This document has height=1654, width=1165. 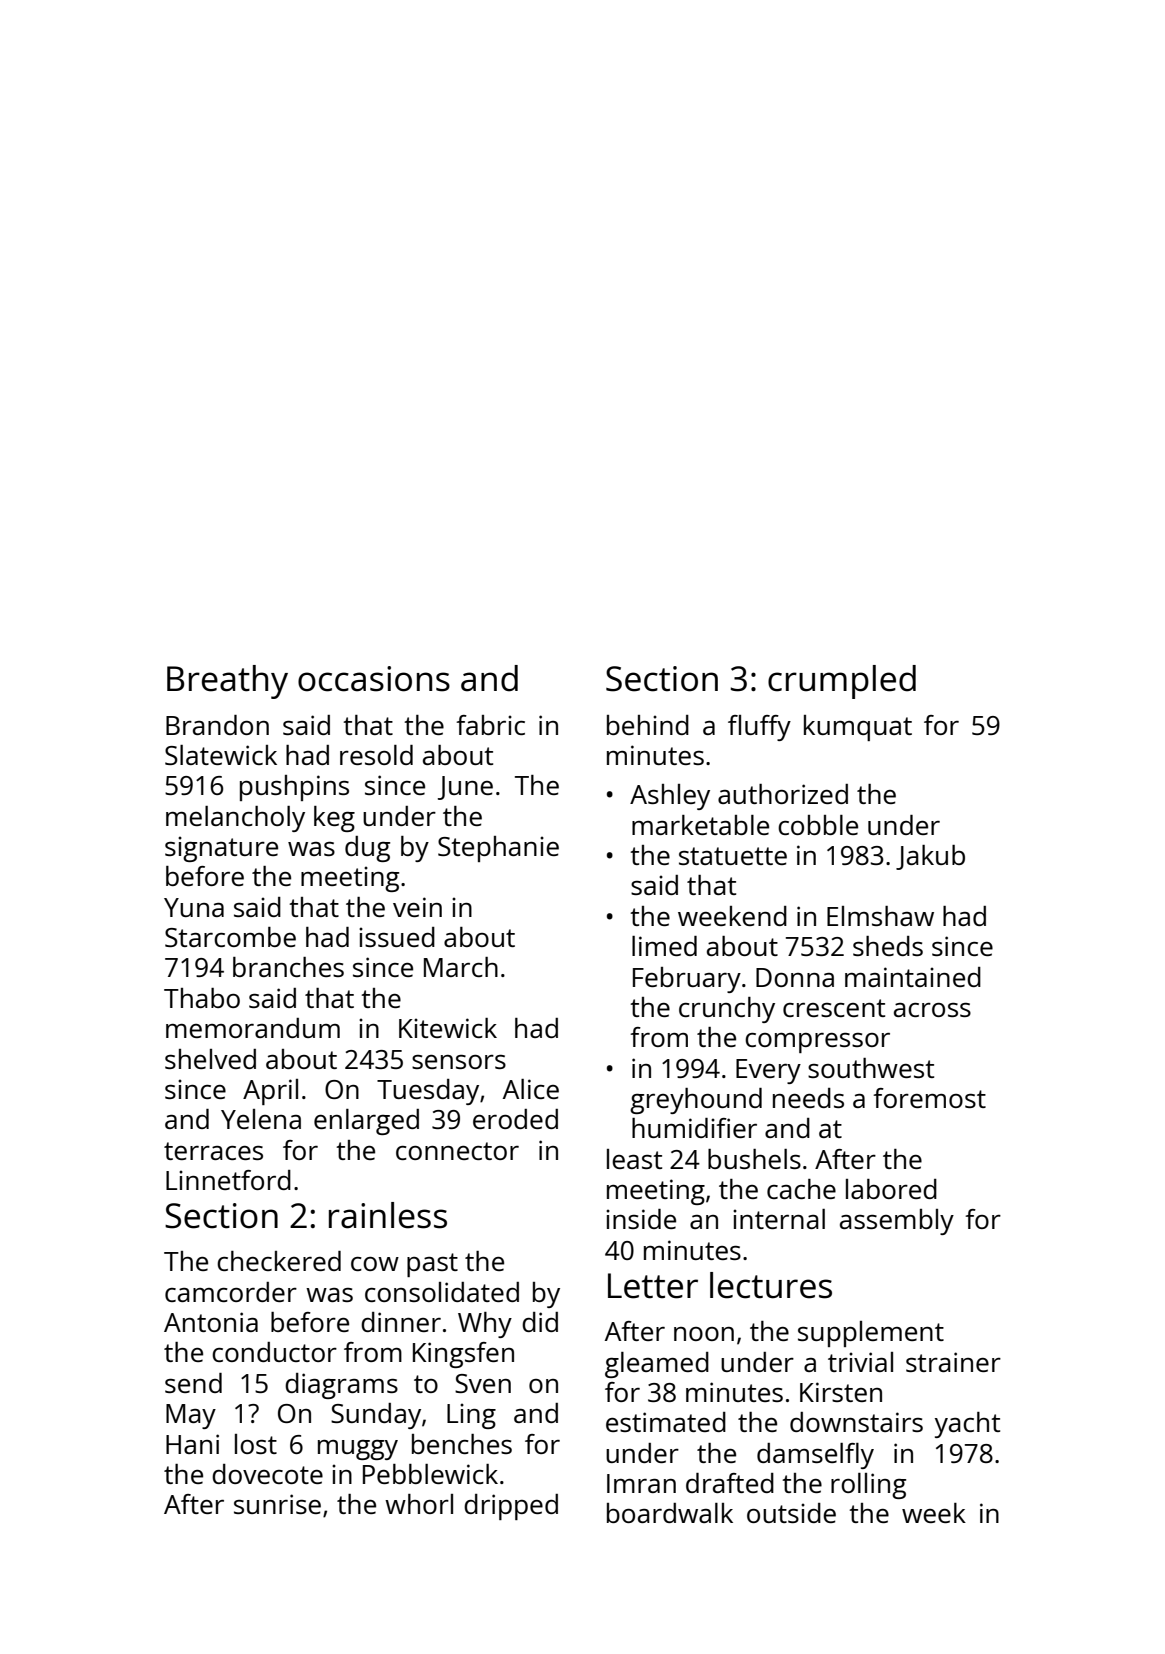 What do you see at coordinates (648, 725) in the document?
I see `behind` at bounding box center [648, 725].
